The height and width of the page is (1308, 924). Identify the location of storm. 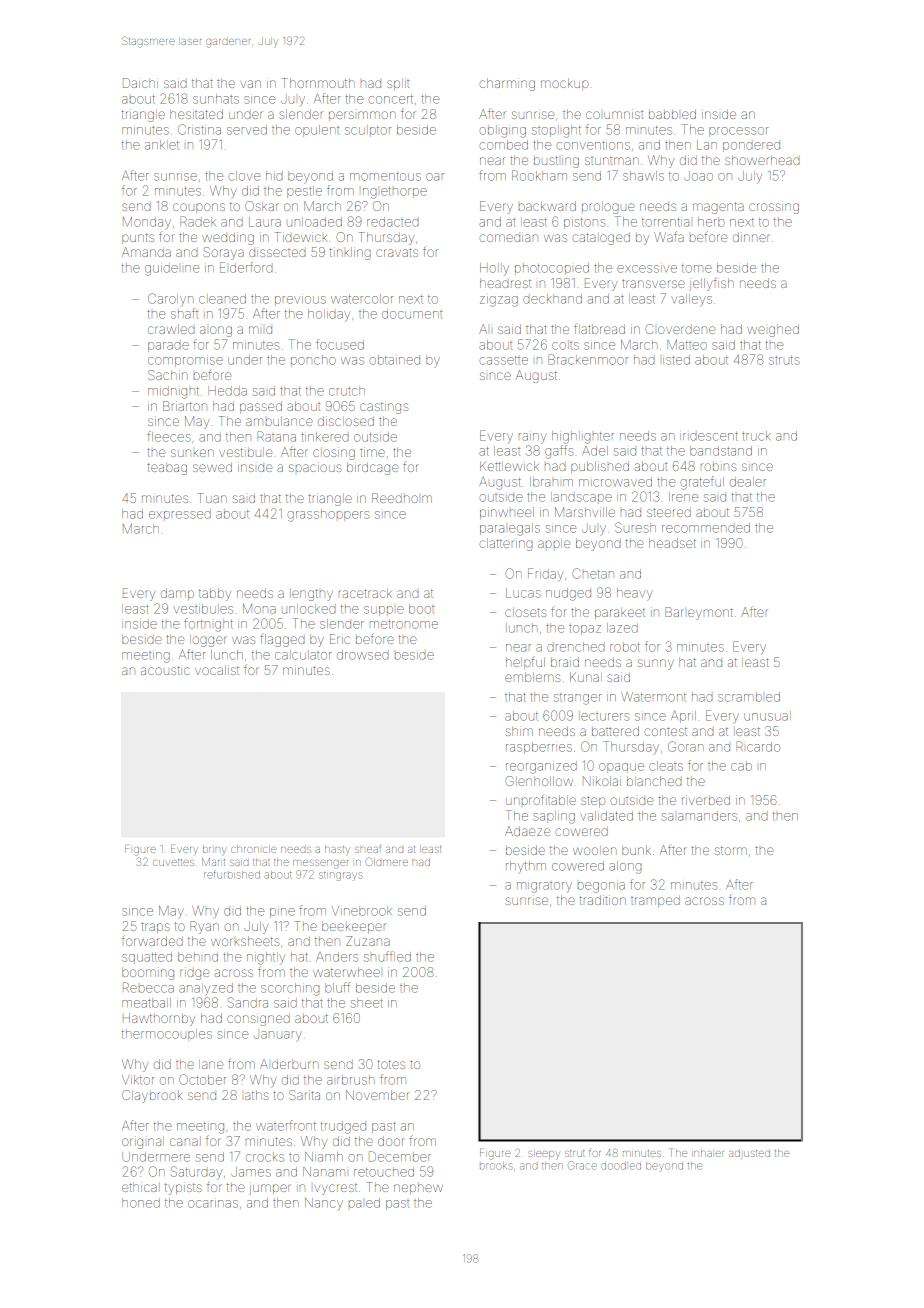
(731, 850).
